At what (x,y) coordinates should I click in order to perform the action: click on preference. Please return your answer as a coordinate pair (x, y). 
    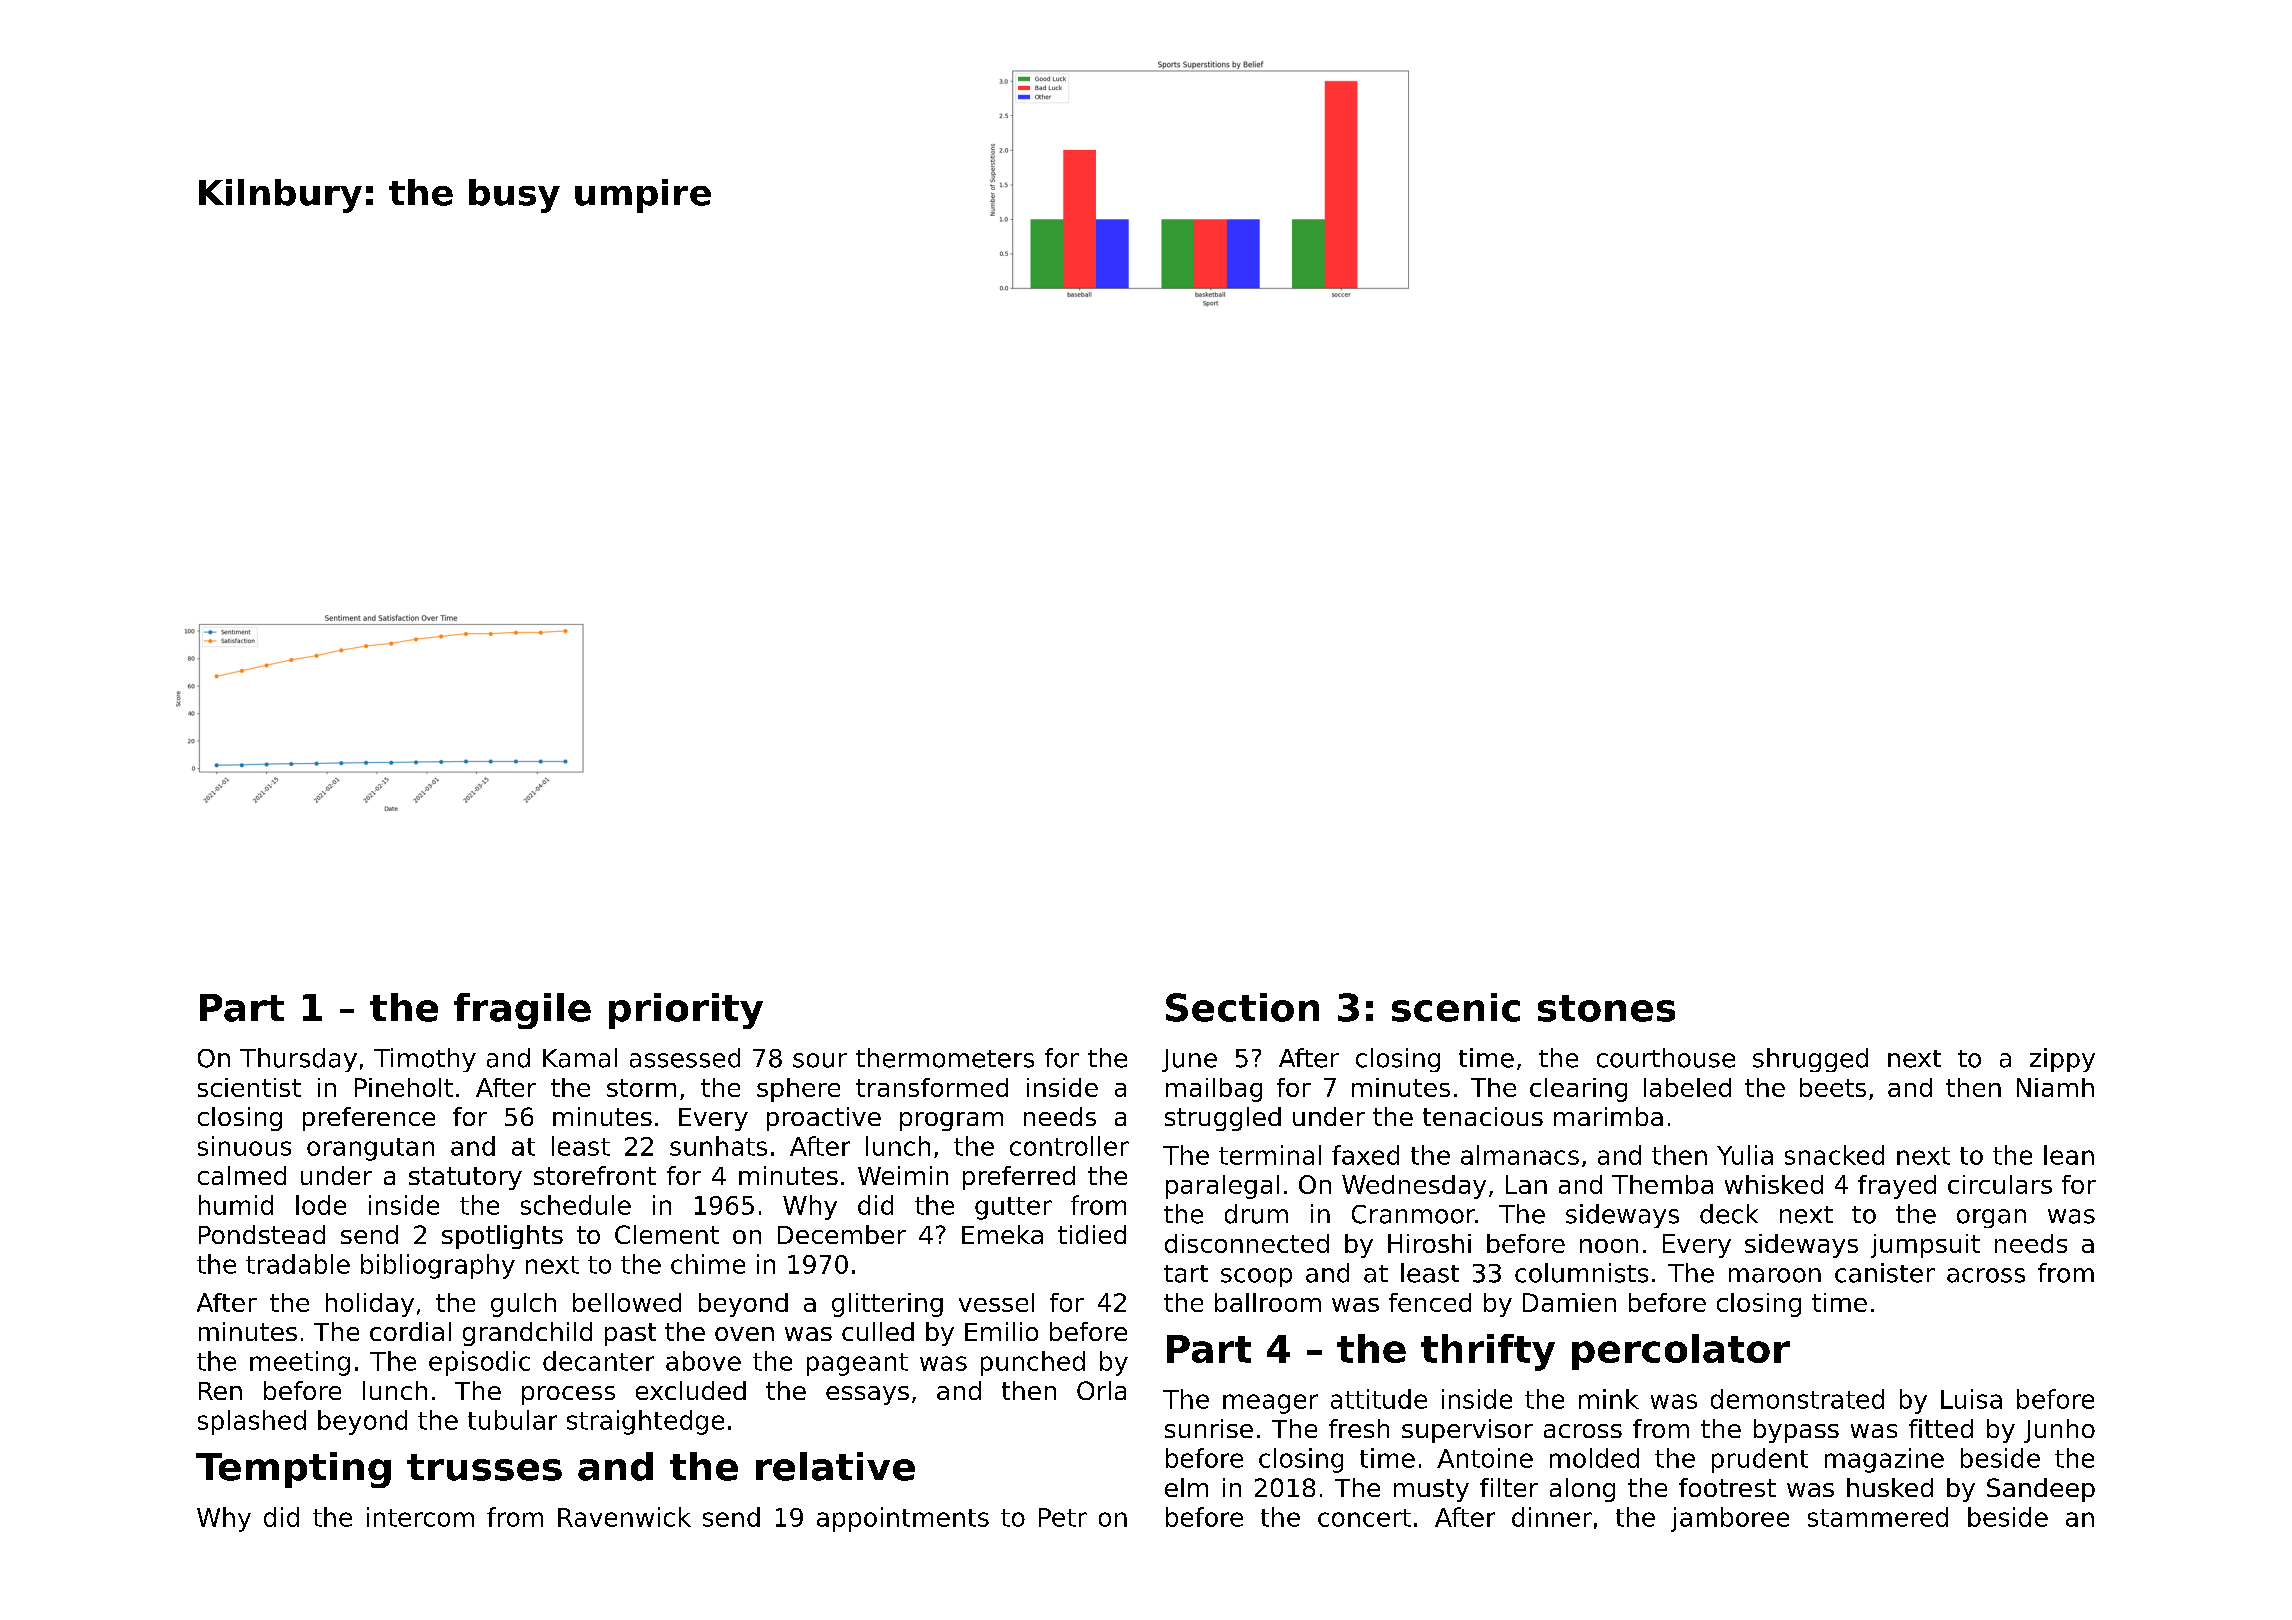
    Looking at the image, I should click on (369, 1119).
